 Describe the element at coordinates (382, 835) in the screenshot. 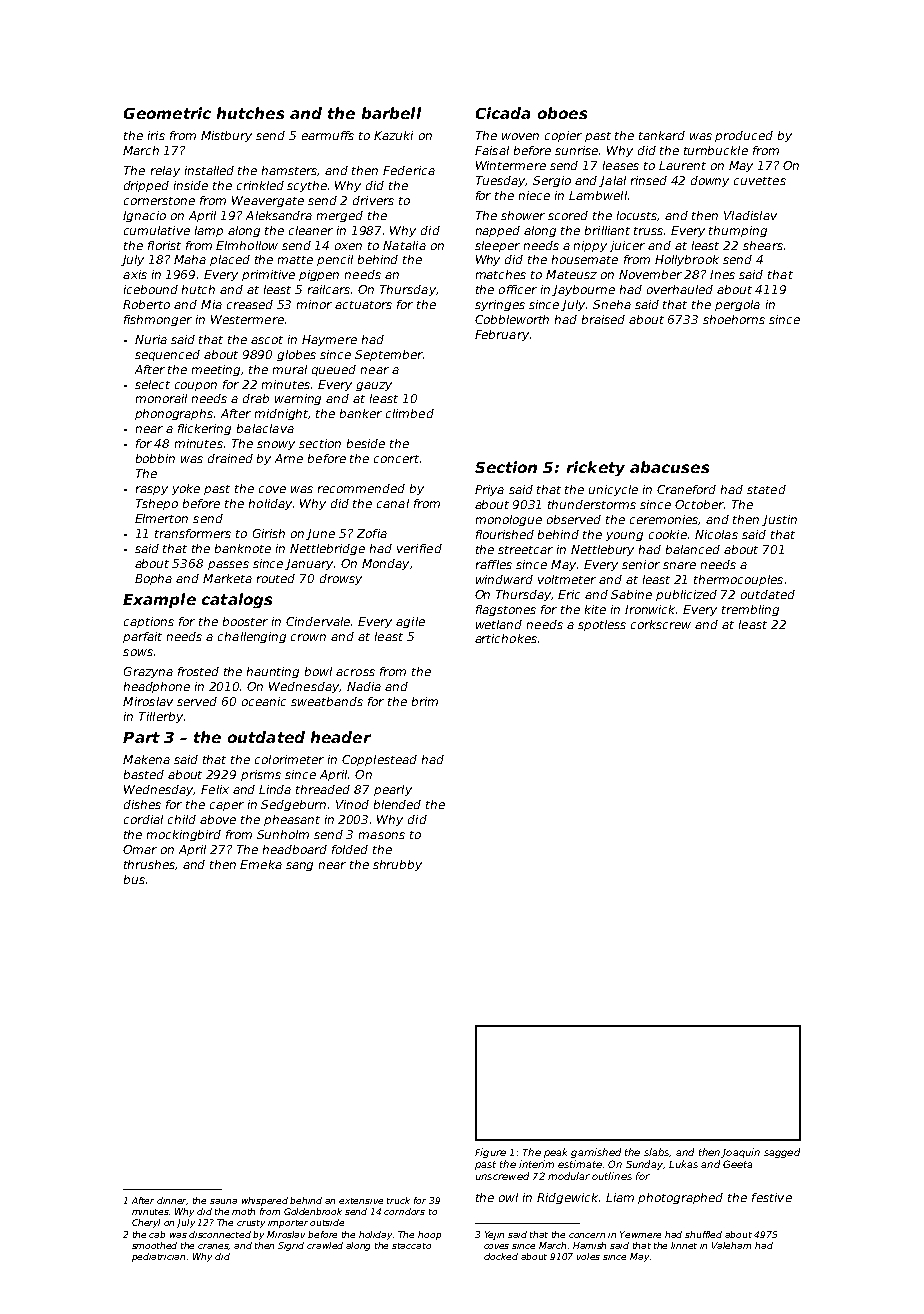

I see `masons` at that location.
